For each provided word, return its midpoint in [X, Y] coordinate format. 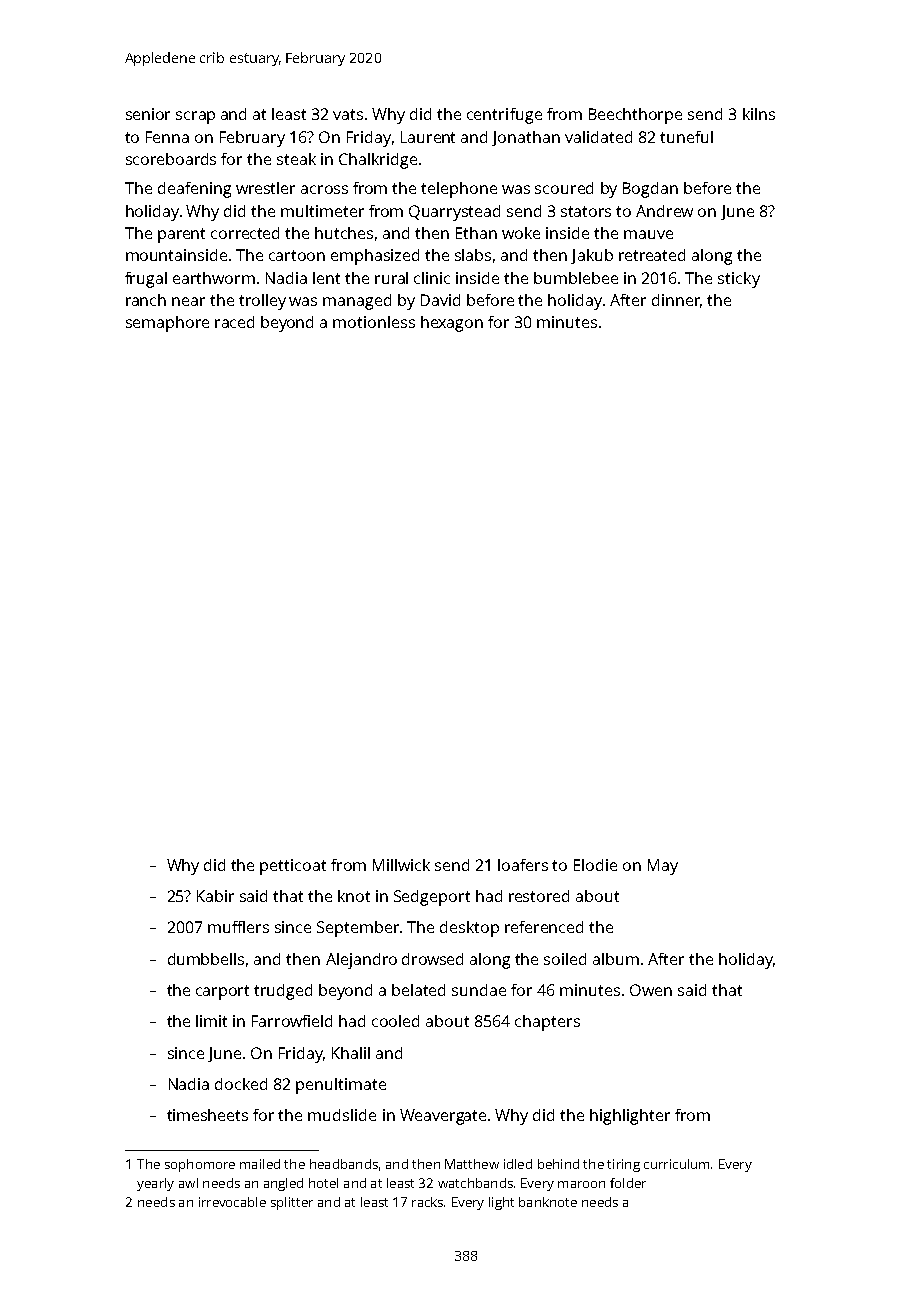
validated [598, 137]
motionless [374, 322]
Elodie [595, 865]
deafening [194, 190]
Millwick [401, 865]
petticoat [293, 867]
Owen [651, 990]
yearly [155, 1184]
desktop [469, 929]
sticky [739, 280]
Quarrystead [454, 213]
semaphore [167, 324]
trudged [283, 992]
